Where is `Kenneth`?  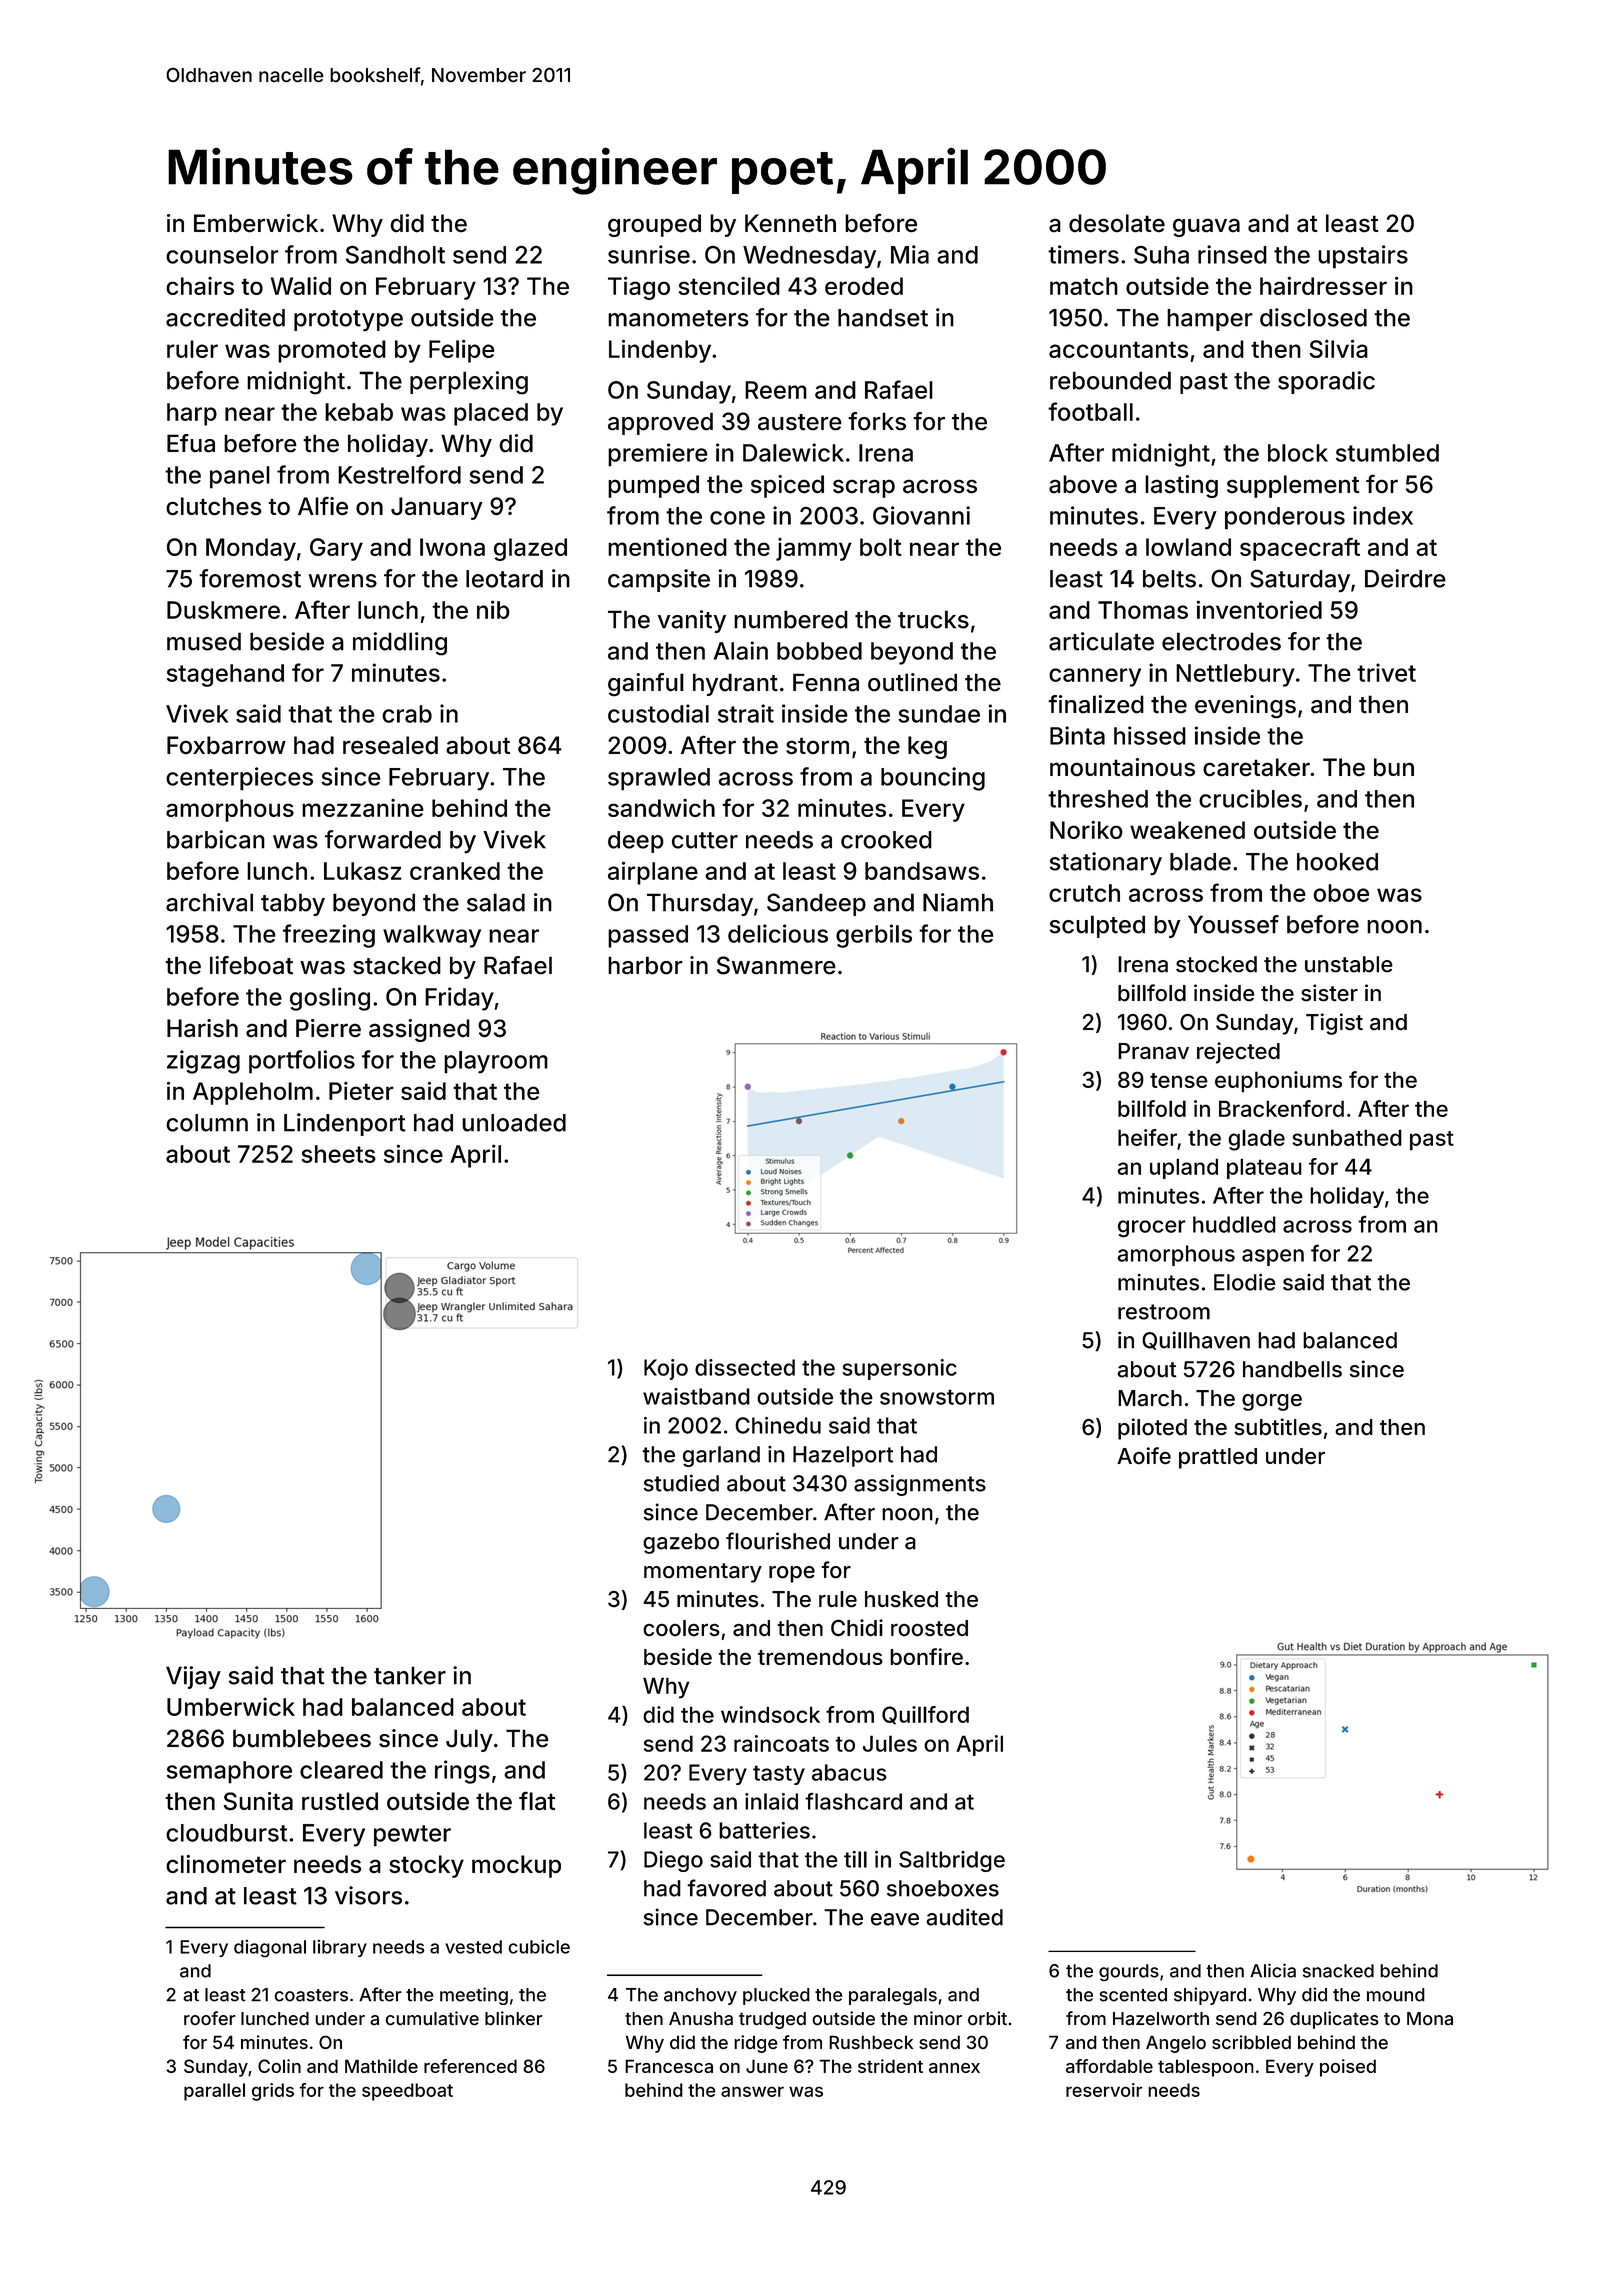 Kenneth is located at coordinates (790, 223).
